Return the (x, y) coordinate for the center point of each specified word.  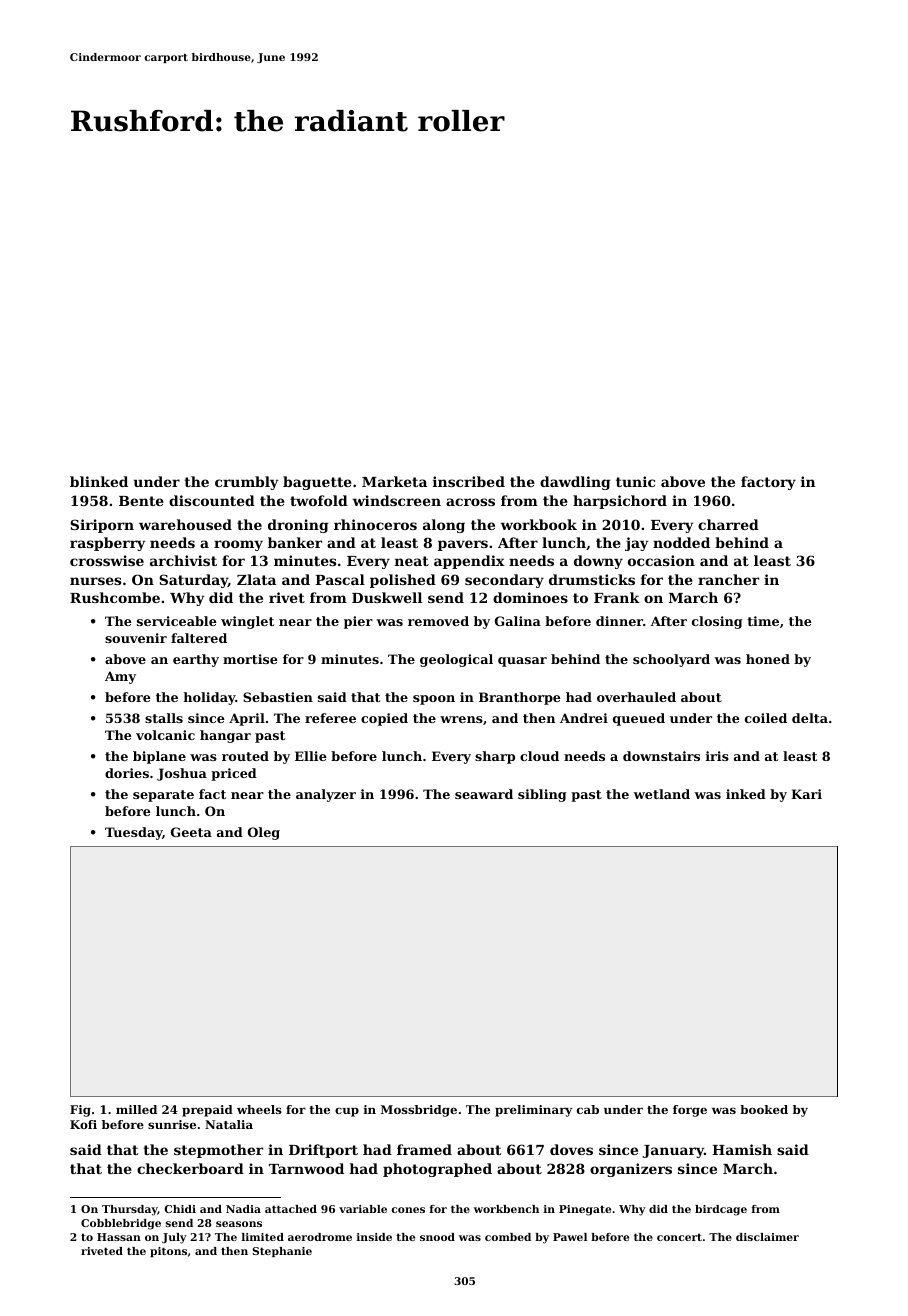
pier (358, 622)
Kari (806, 794)
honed (768, 659)
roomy (238, 545)
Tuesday (133, 833)
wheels (259, 1109)
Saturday (193, 581)
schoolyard (671, 660)
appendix (469, 562)
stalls (164, 718)
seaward (484, 794)
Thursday (130, 1210)
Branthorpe (519, 698)
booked (764, 1109)
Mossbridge (419, 1111)
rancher (728, 579)
